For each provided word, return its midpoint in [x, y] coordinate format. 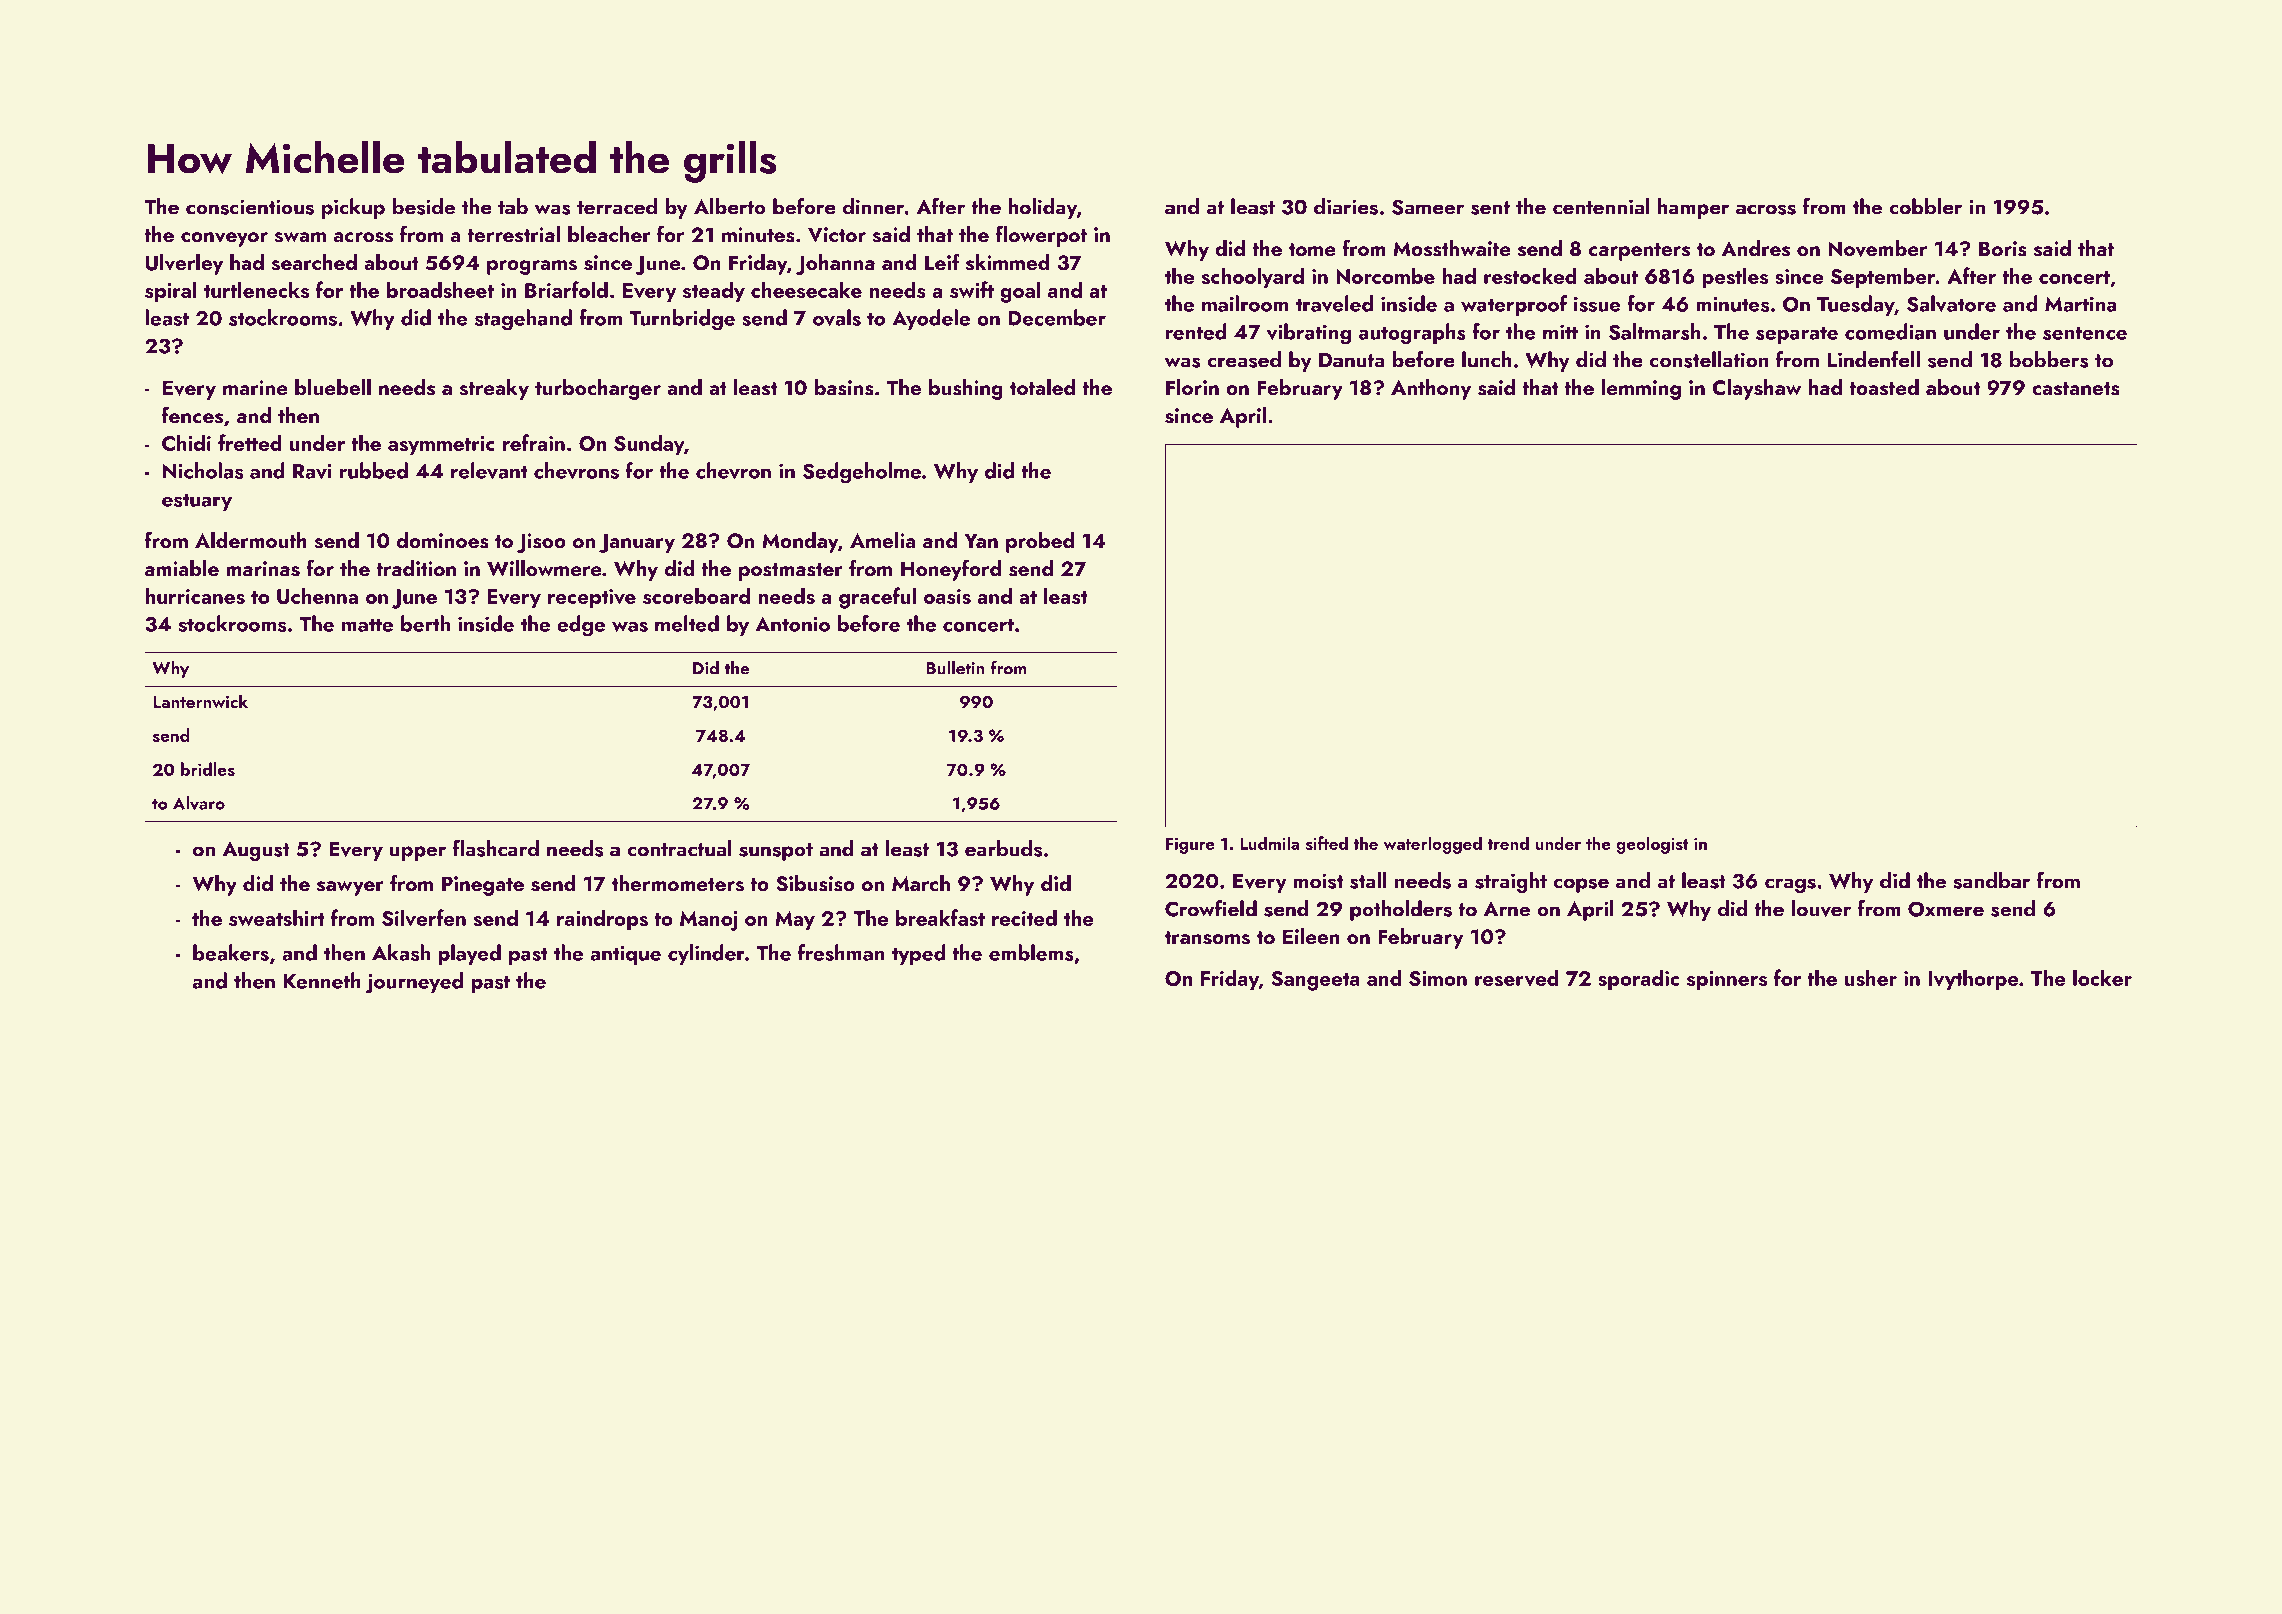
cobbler [1925, 206]
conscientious [250, 207]
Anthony [1431, 389]
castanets [2075, 389]
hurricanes [195, 595]
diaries [1346, 206]
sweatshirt [277, 917]
